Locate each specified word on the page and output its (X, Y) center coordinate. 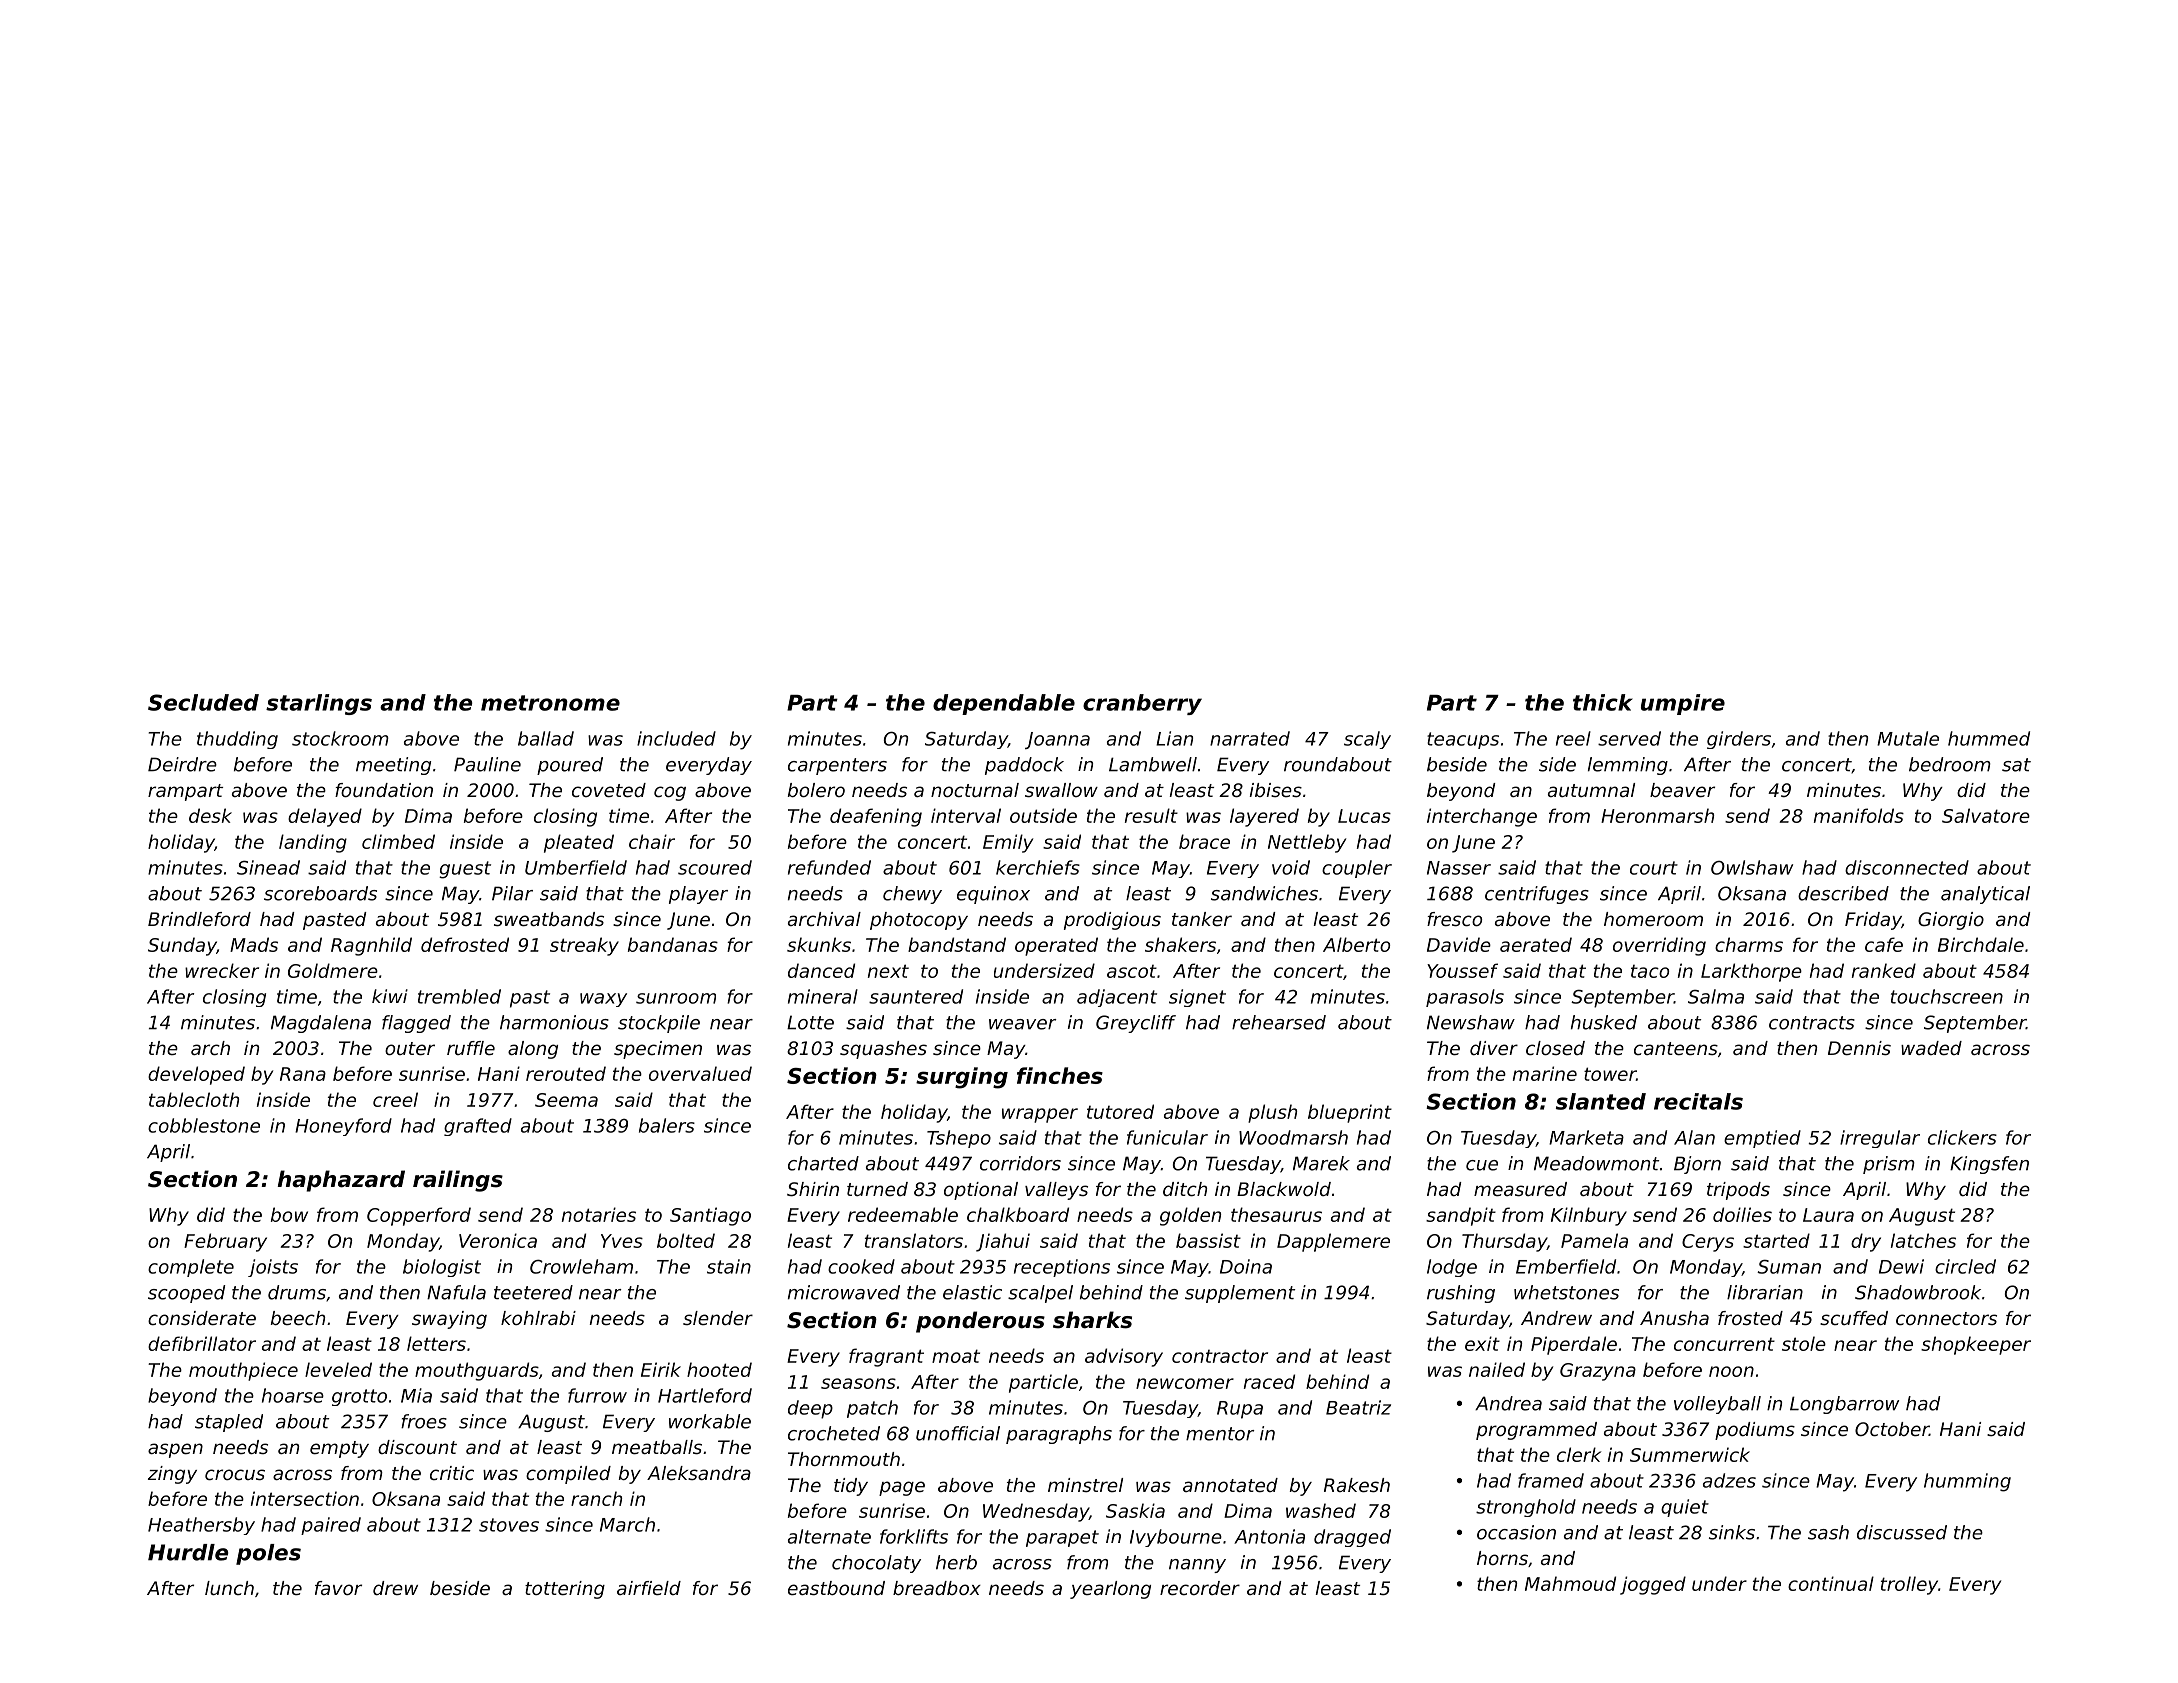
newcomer (1185, 1383)
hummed (1989, 738)
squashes (883, 1050)
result (1151, 815)
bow (289, 1214)
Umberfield (576, 867)
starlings (319, 704)
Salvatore (1986, 815)
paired (331, 1526)
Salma (1716, 996)
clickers (1962, 1137)
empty (339, 1449)
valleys (1056, 1191)
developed (196, 1075)
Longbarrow (1844, 1405)
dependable (1004, 704)
